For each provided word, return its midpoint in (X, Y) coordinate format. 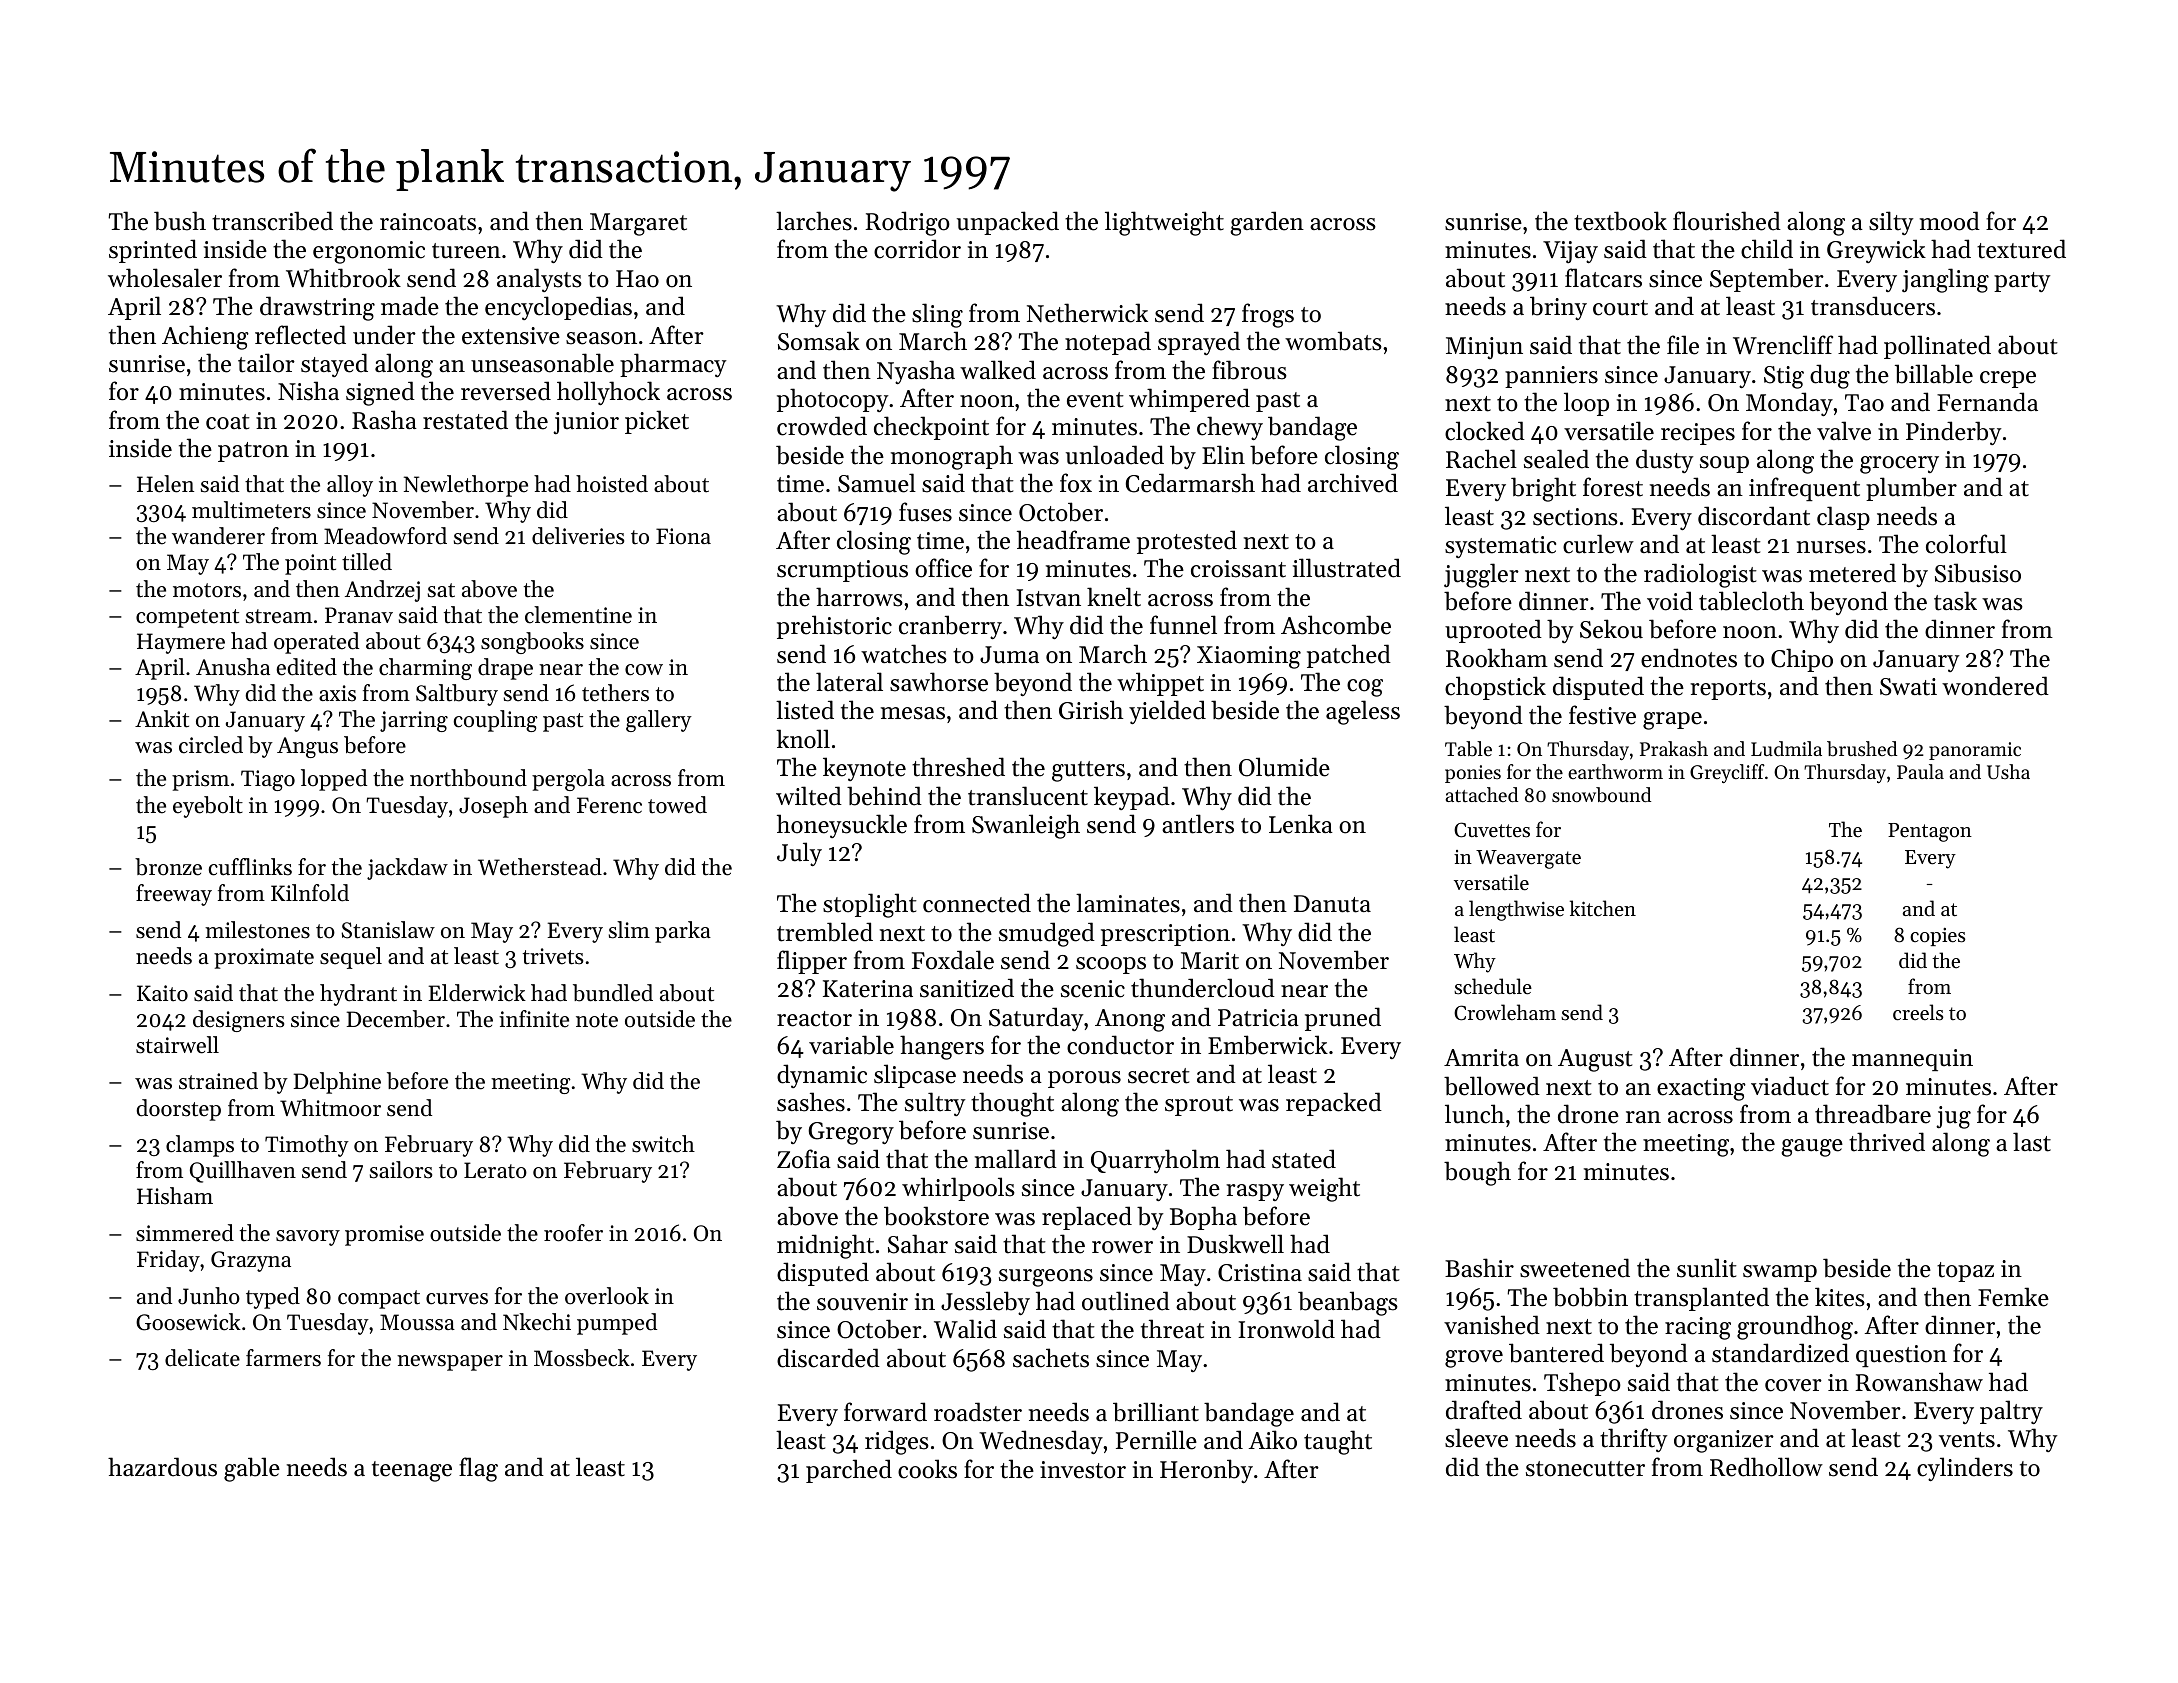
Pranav (359, 615)
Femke (2013, 1297)
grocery (1899, 465)
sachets (1051, 1358)
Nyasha (916, 372)
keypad (1132, 798)
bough (1477, 1173)
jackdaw (407, 869)
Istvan (1048, 598)
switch (663, 1144)
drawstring (317, 308)
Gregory (851, 1133)
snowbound (1601, 794)
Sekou (1611, 629)
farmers (283, 1358)
